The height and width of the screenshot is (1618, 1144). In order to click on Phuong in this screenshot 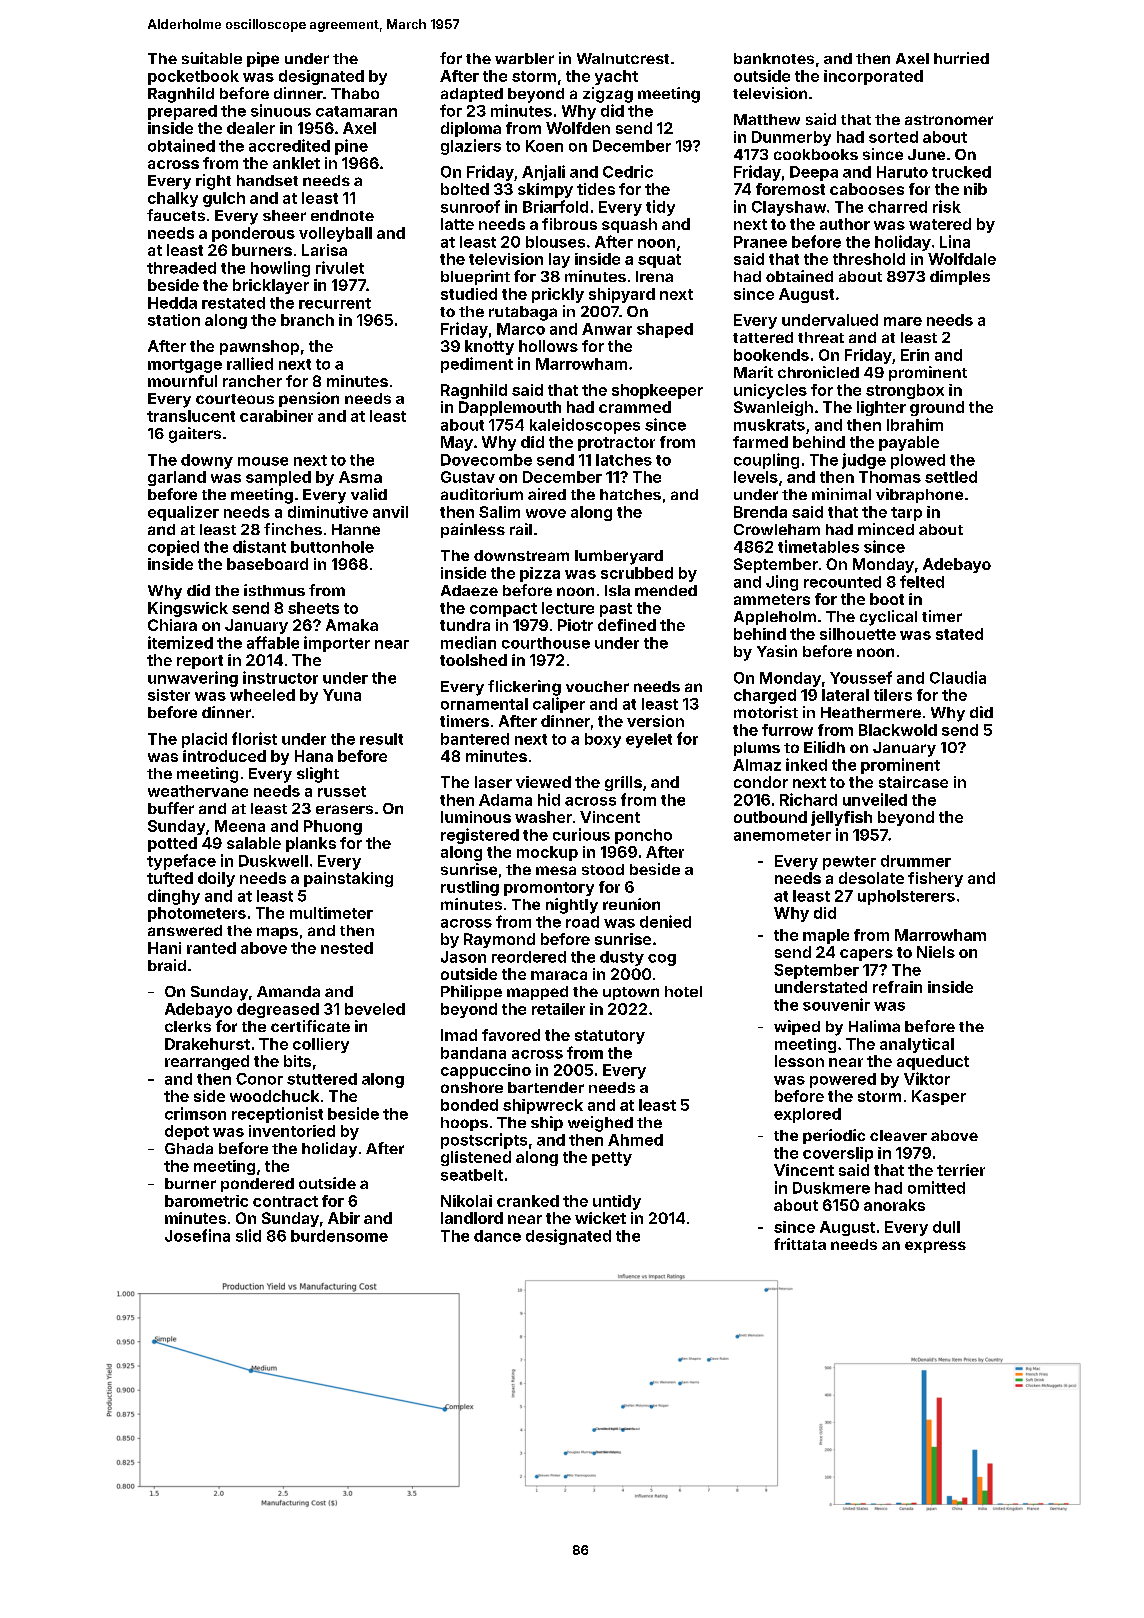, I will do `click(333, 827)`.
